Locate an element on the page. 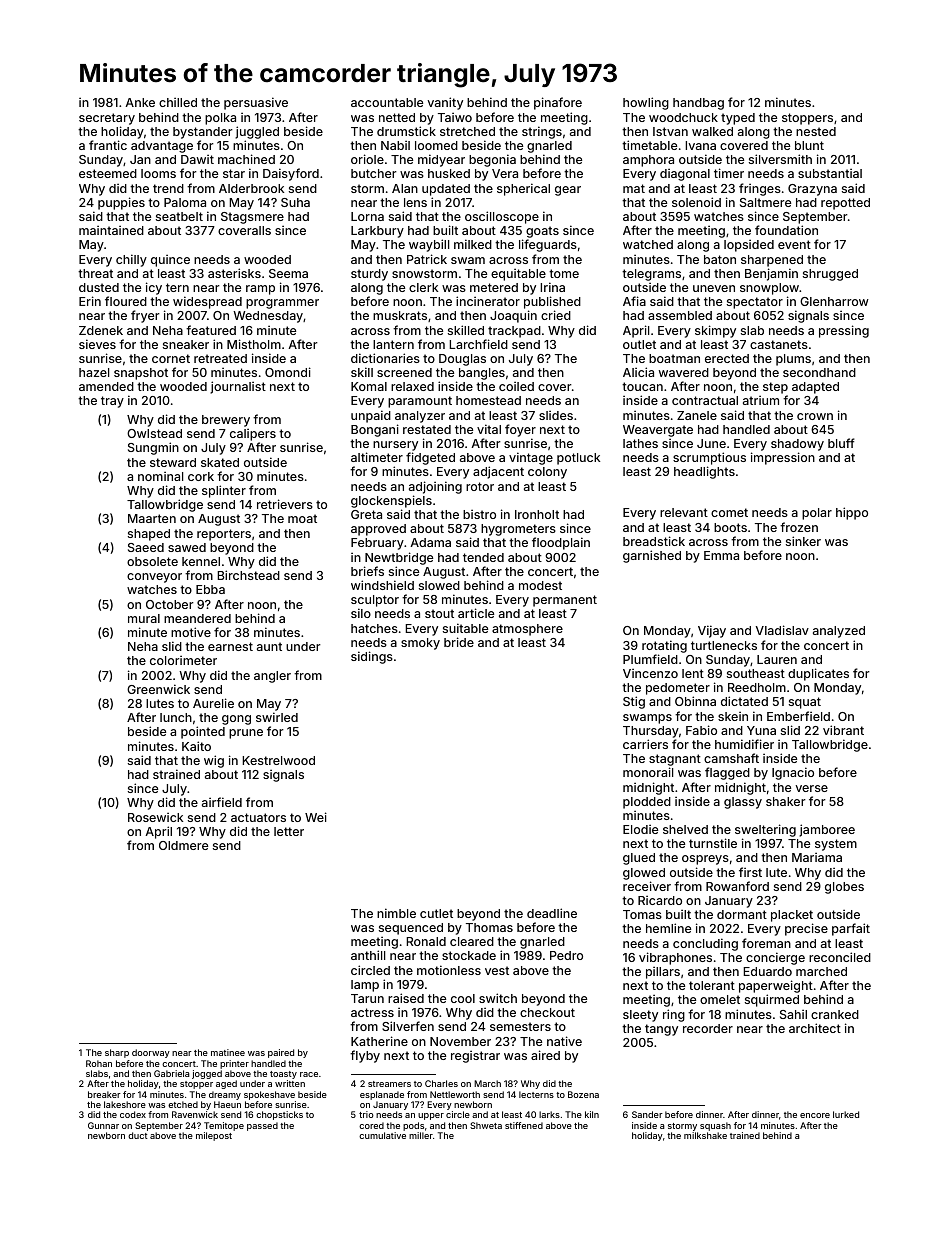 The height and width of the page is (1233, 952). larks is located at coordinates (549, 1114).
